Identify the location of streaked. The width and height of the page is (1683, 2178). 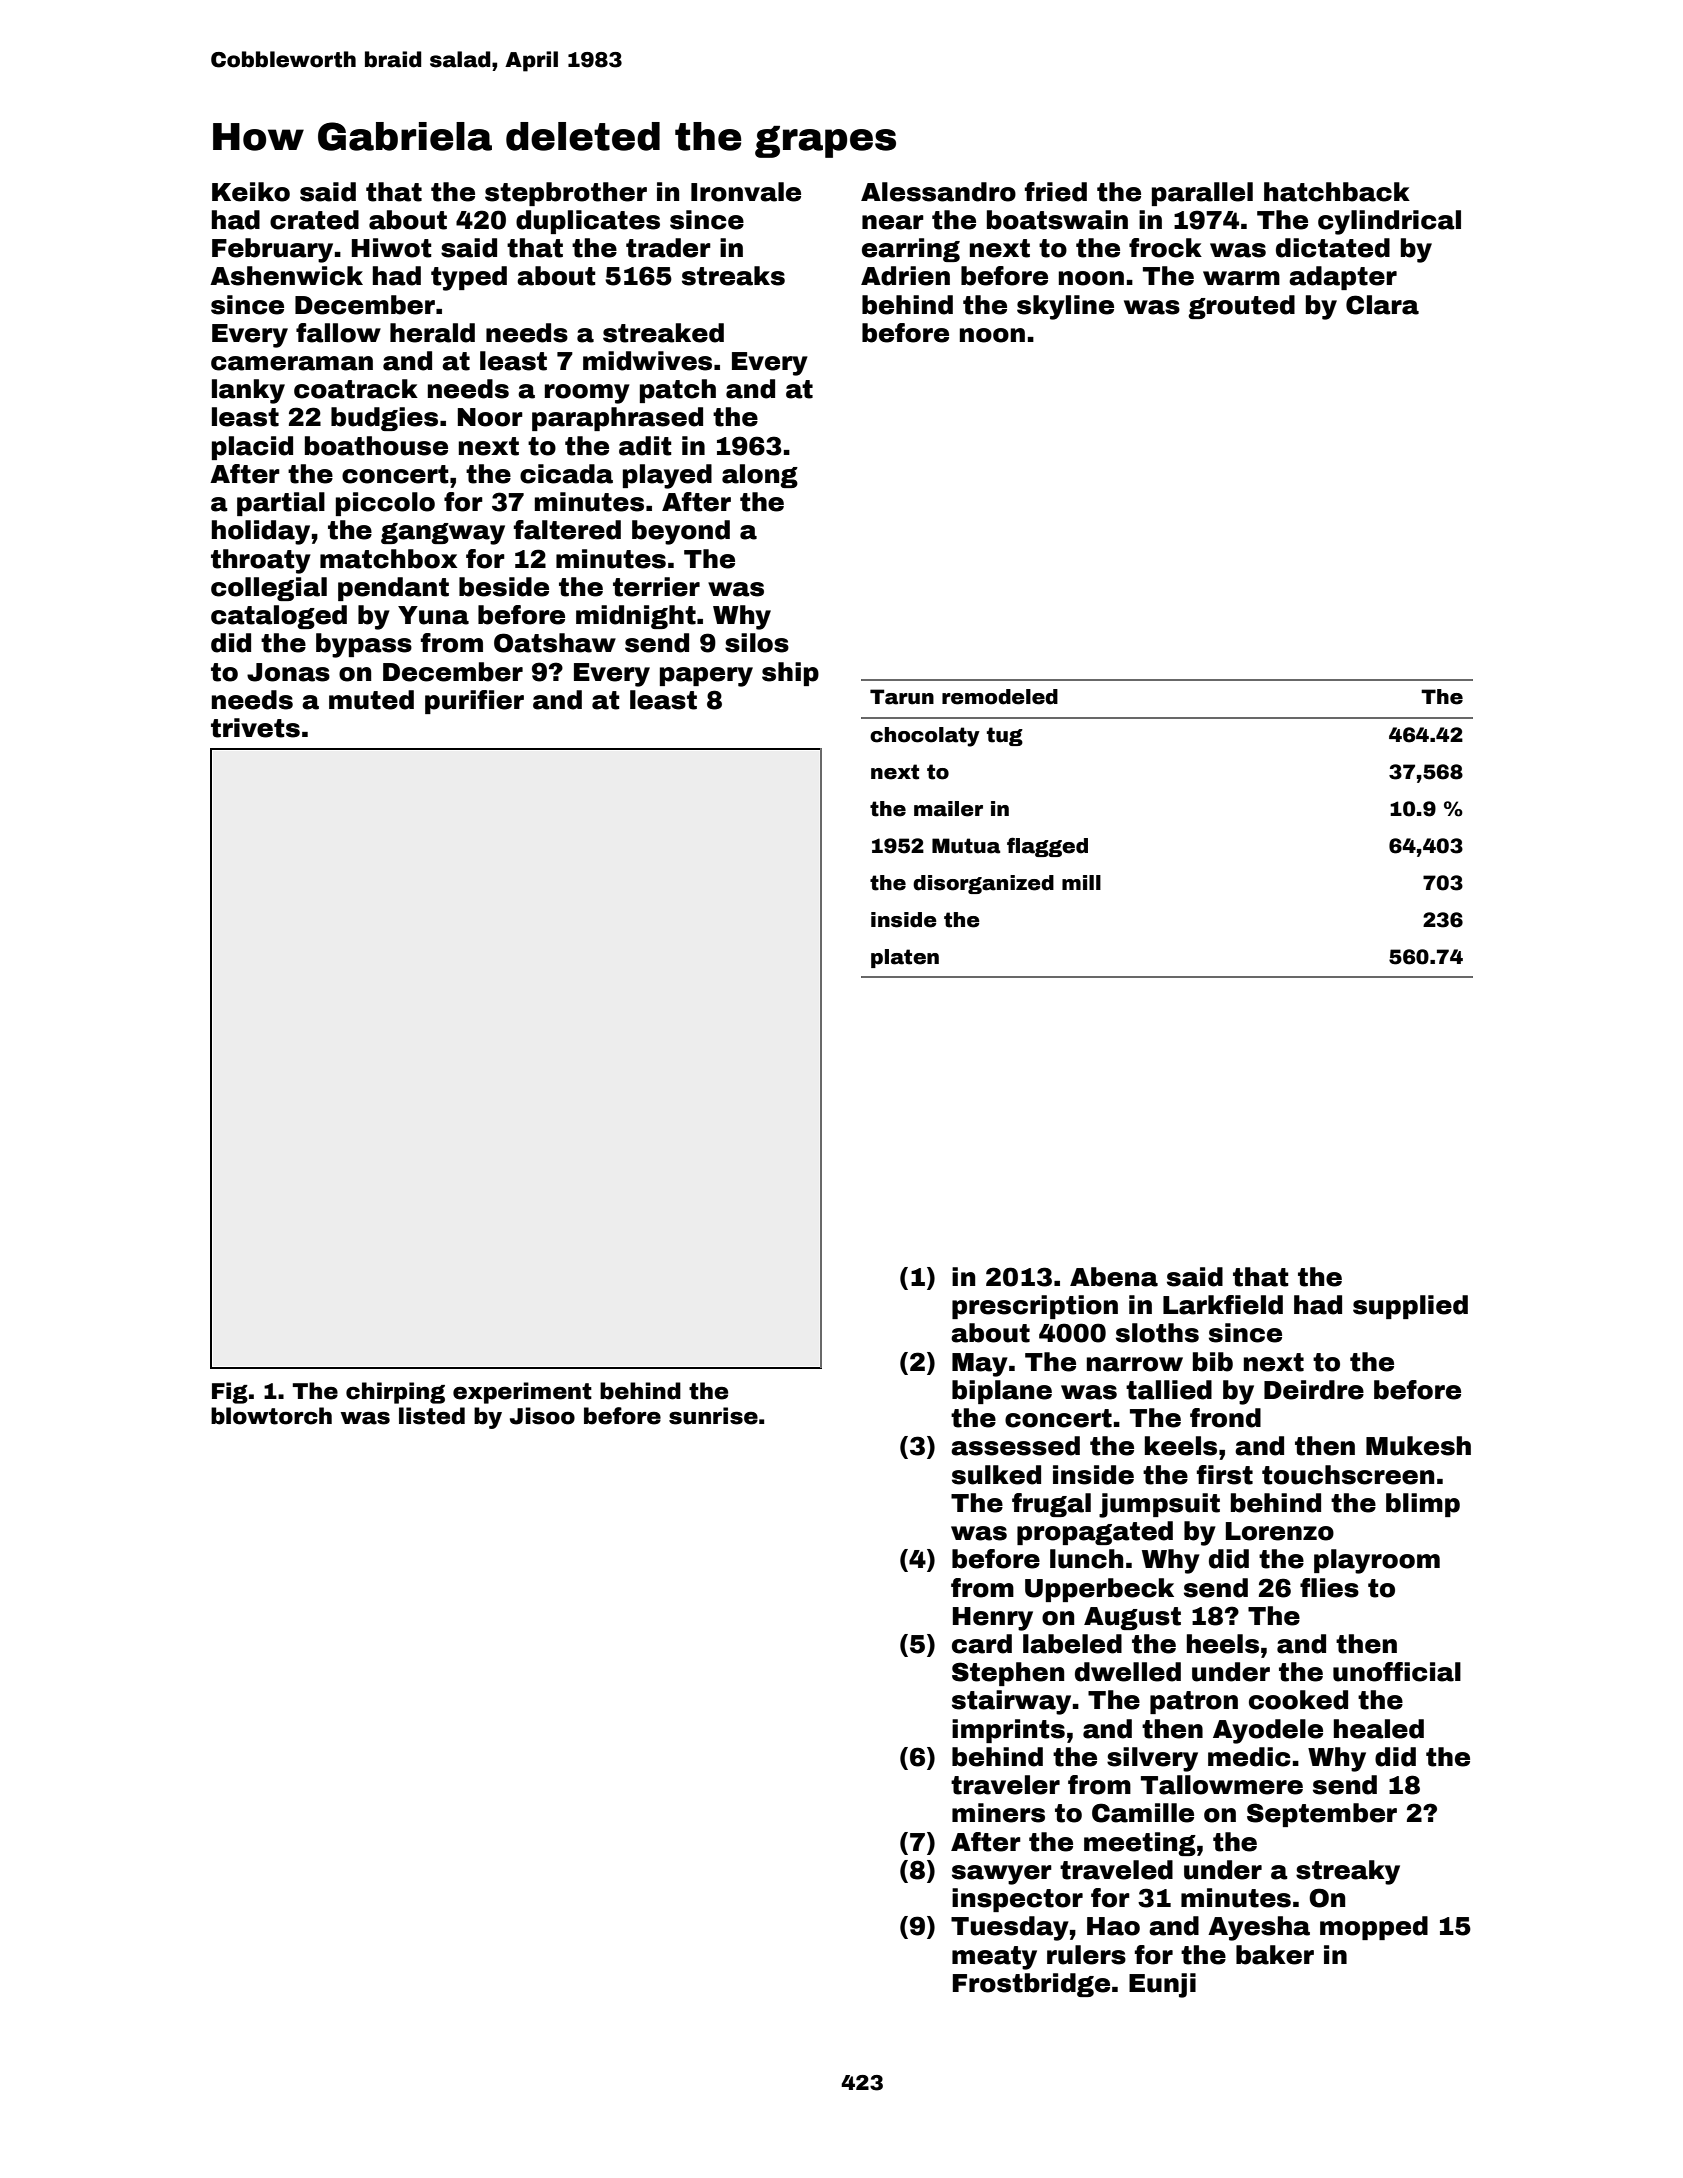
(663, 333).
